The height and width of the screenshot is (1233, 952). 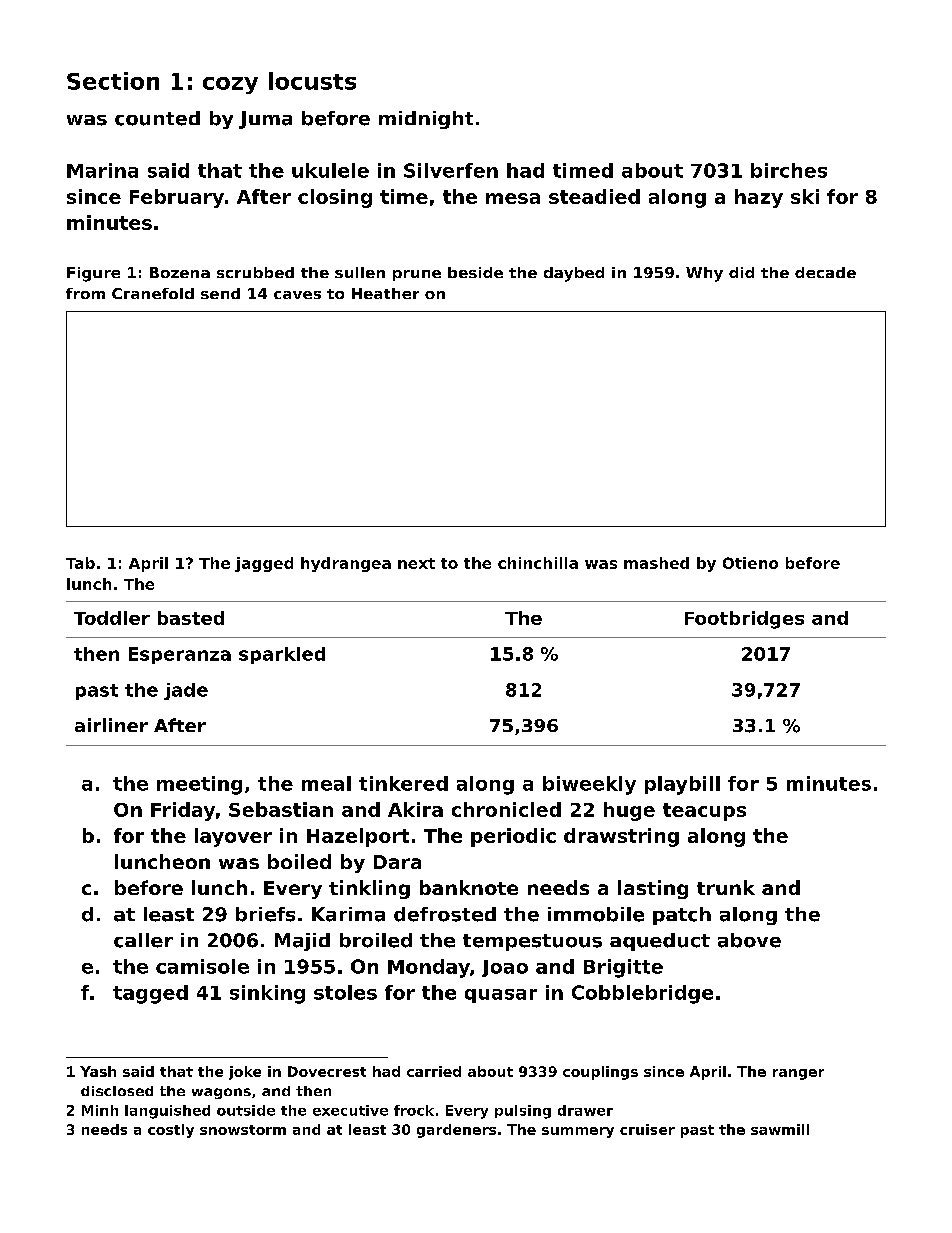 What do you see at coordinates (80, 563) in the screenshot?
I see `Tab` at bounding box center [80, 563].
